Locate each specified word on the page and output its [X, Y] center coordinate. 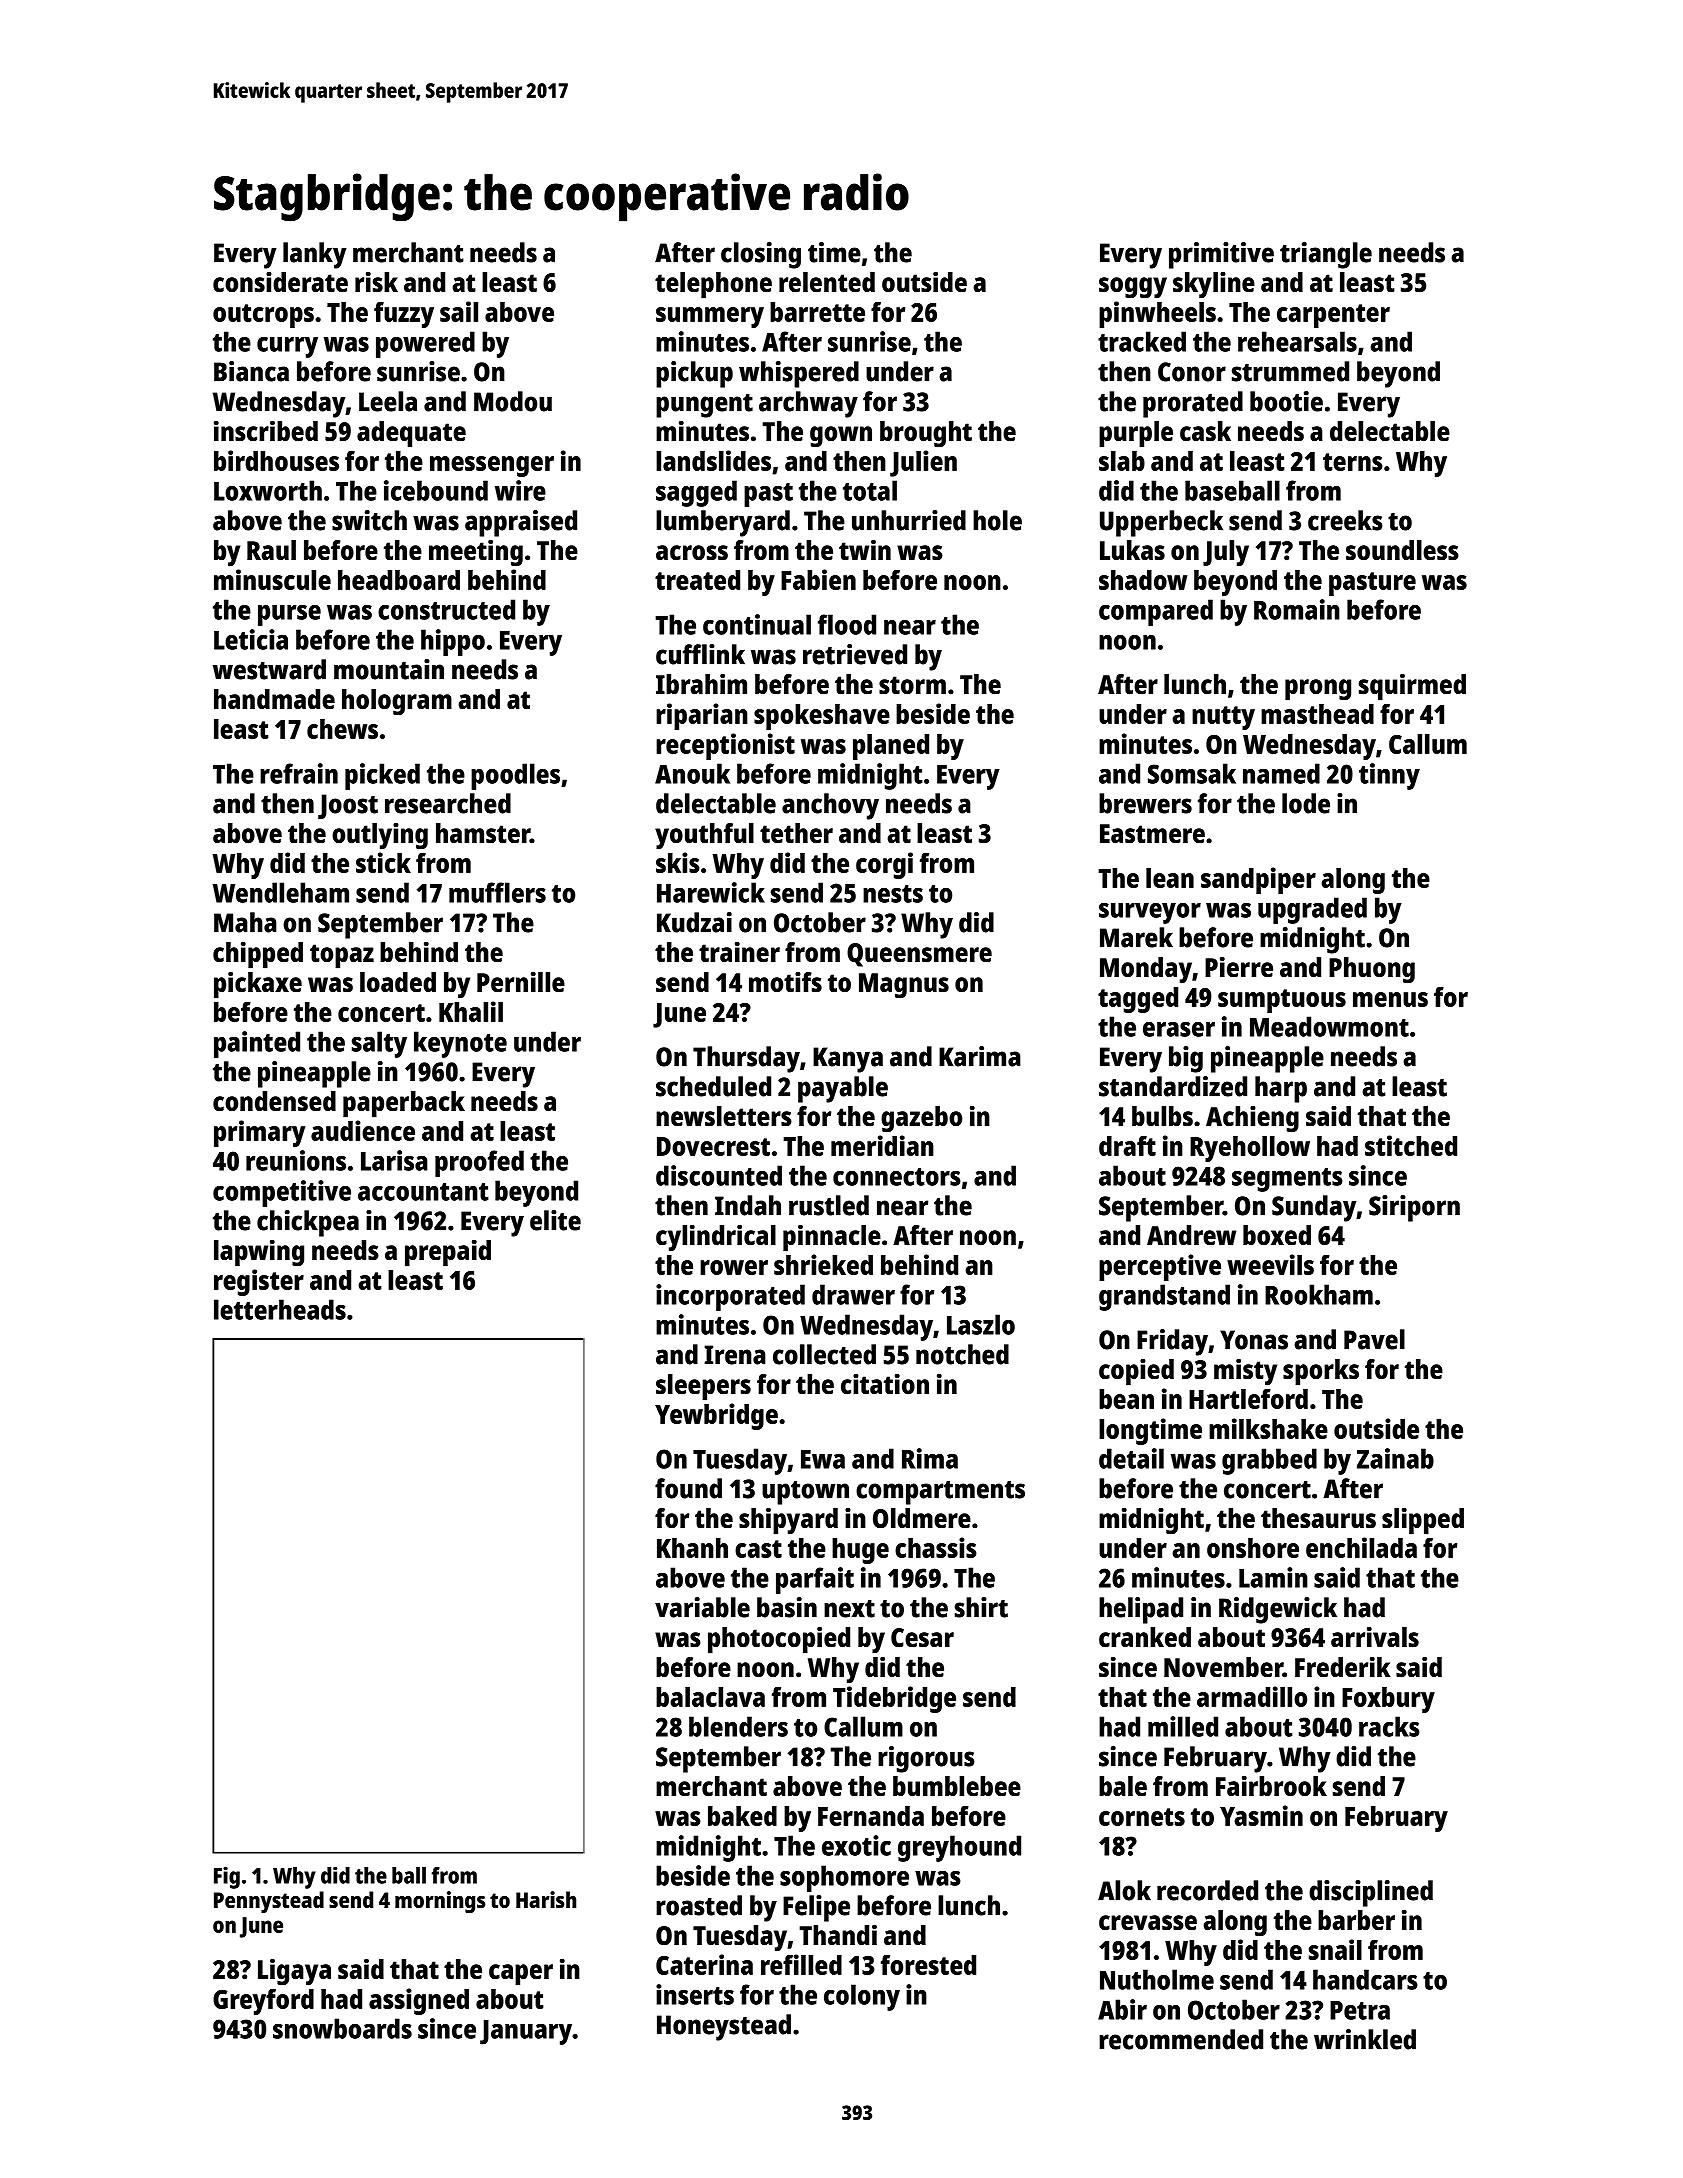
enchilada [1361, 1547]
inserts [695, 1994]
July [1226, 553]
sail [459, 311]
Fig [227, 1877]
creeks [1345, 520]
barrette [817, 312]
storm [912, 685]
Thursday [746, 1059]
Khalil [471, 1011]
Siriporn [1414, 1208]
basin [787, 1607]
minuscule [272, 579]
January [526, 2032]
